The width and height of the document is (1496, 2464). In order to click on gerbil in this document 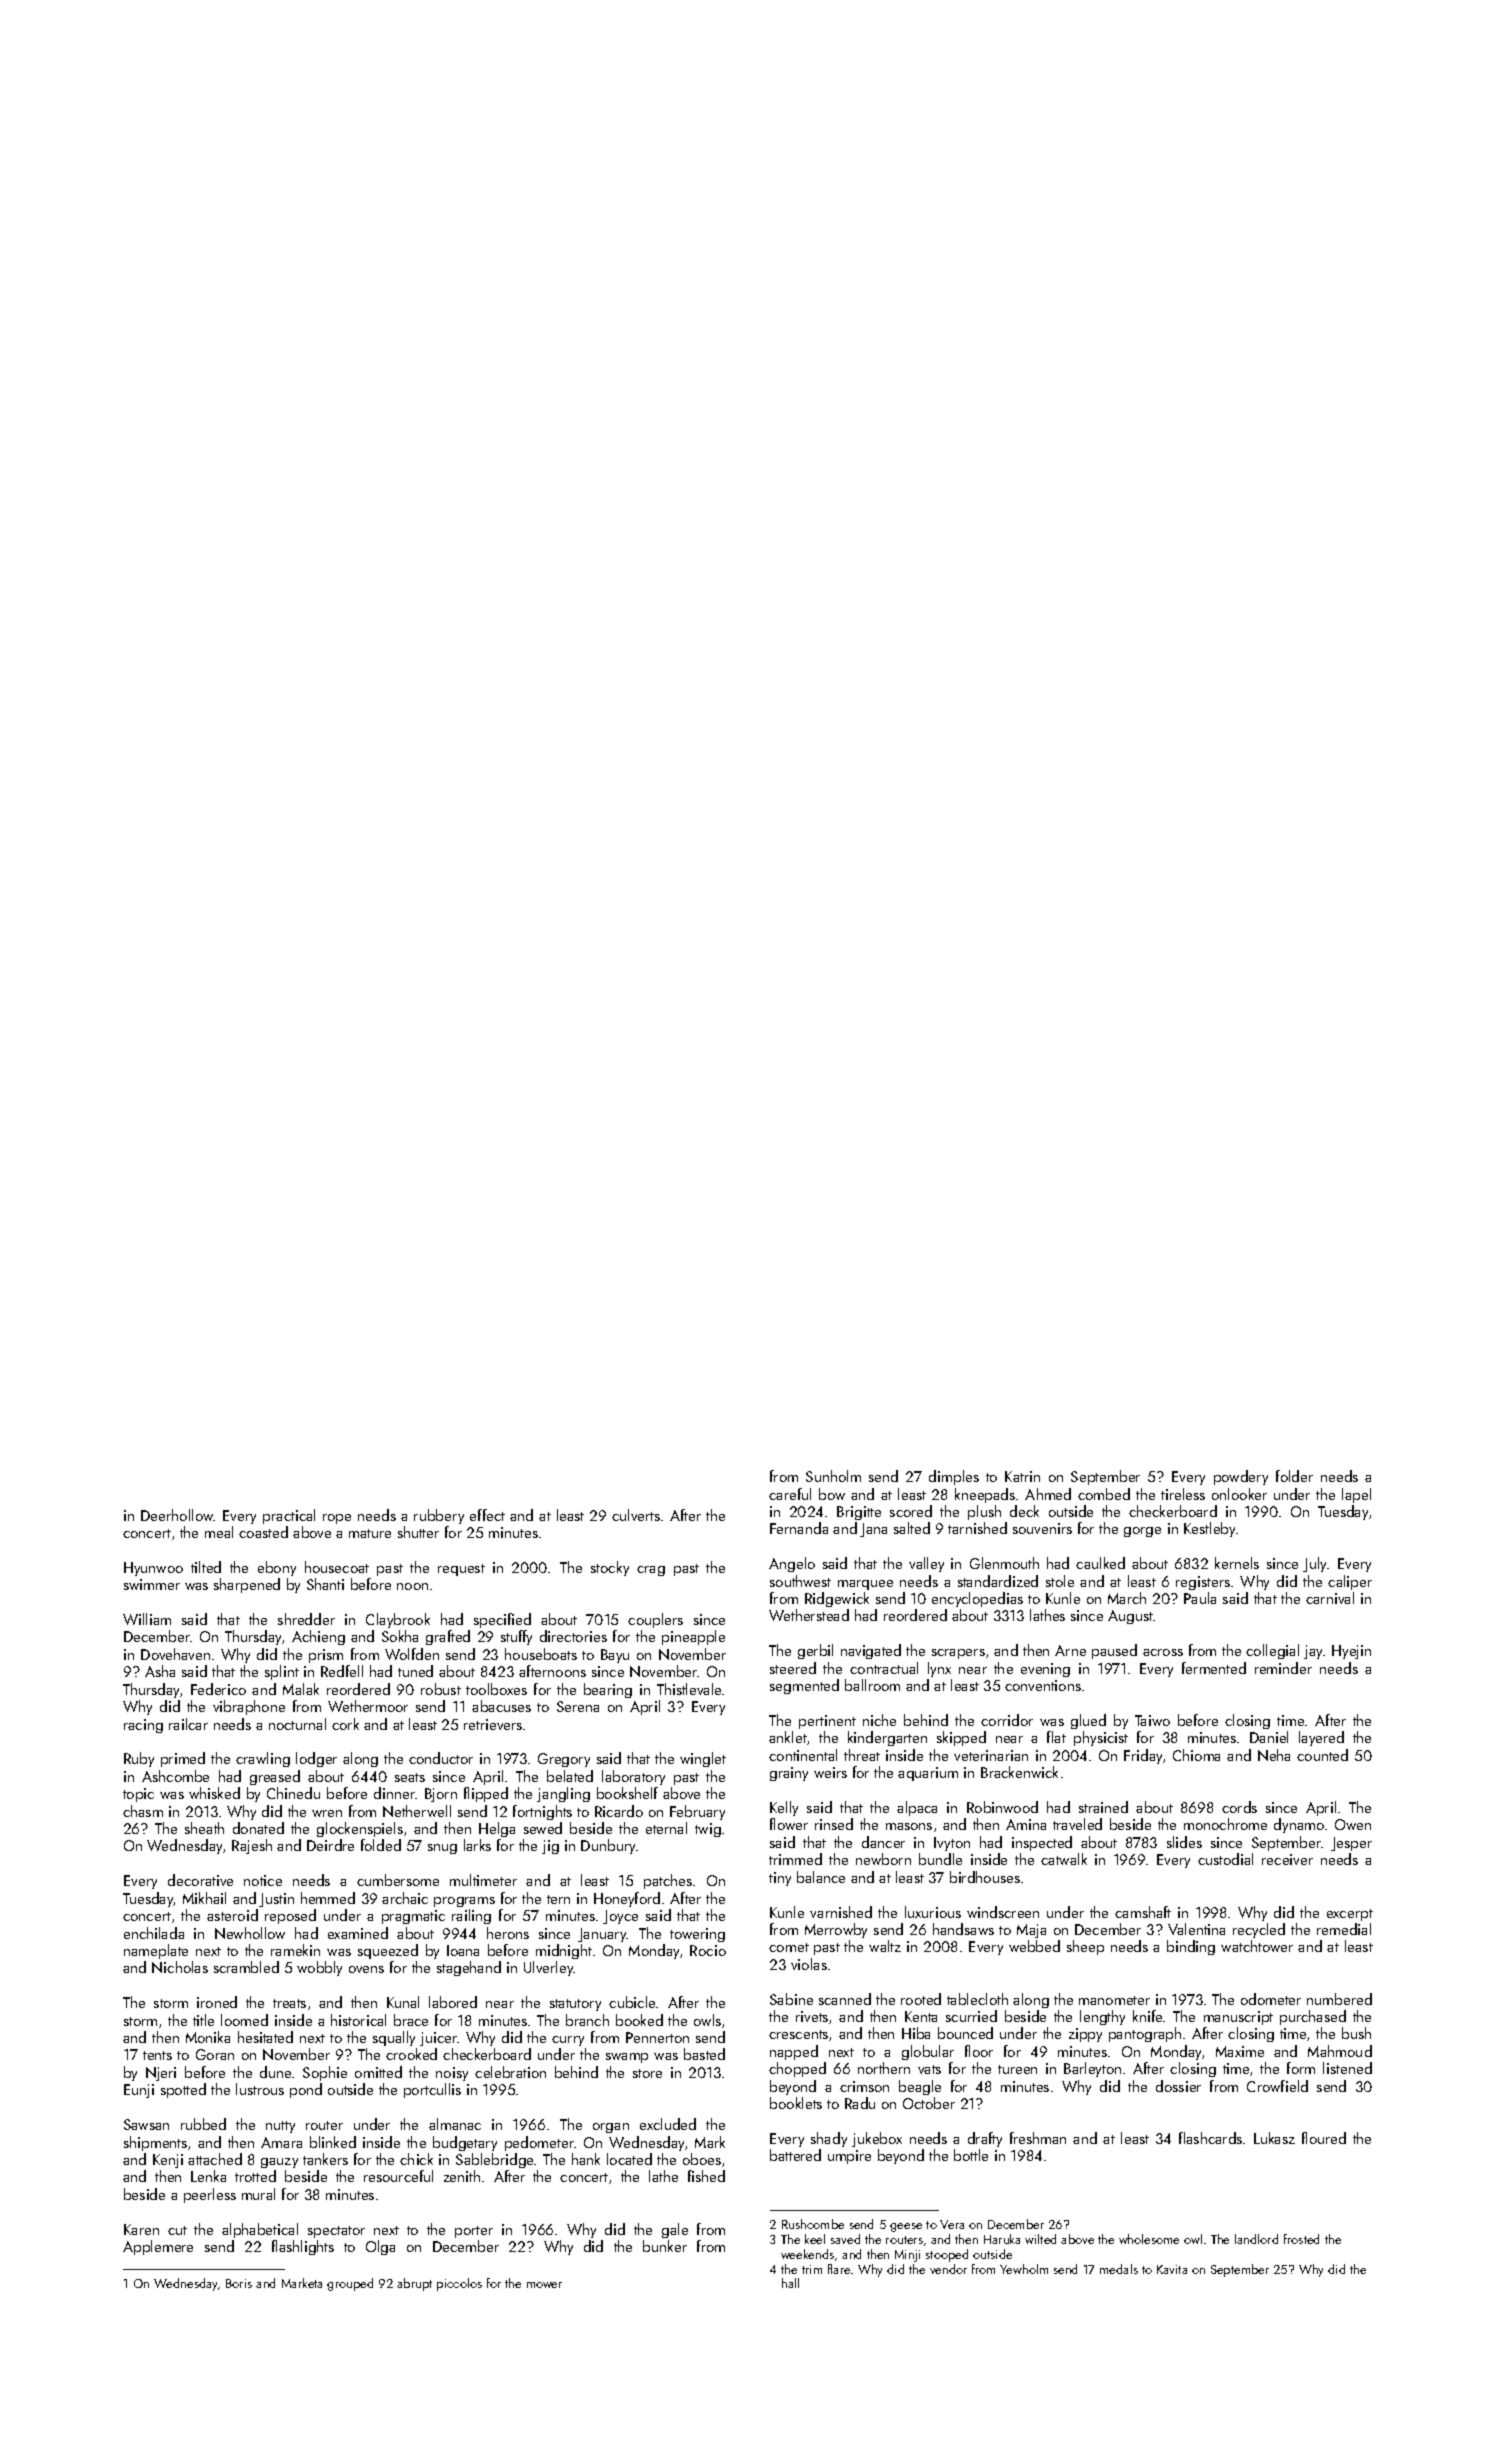, I will do `click(815, 1651)`.
